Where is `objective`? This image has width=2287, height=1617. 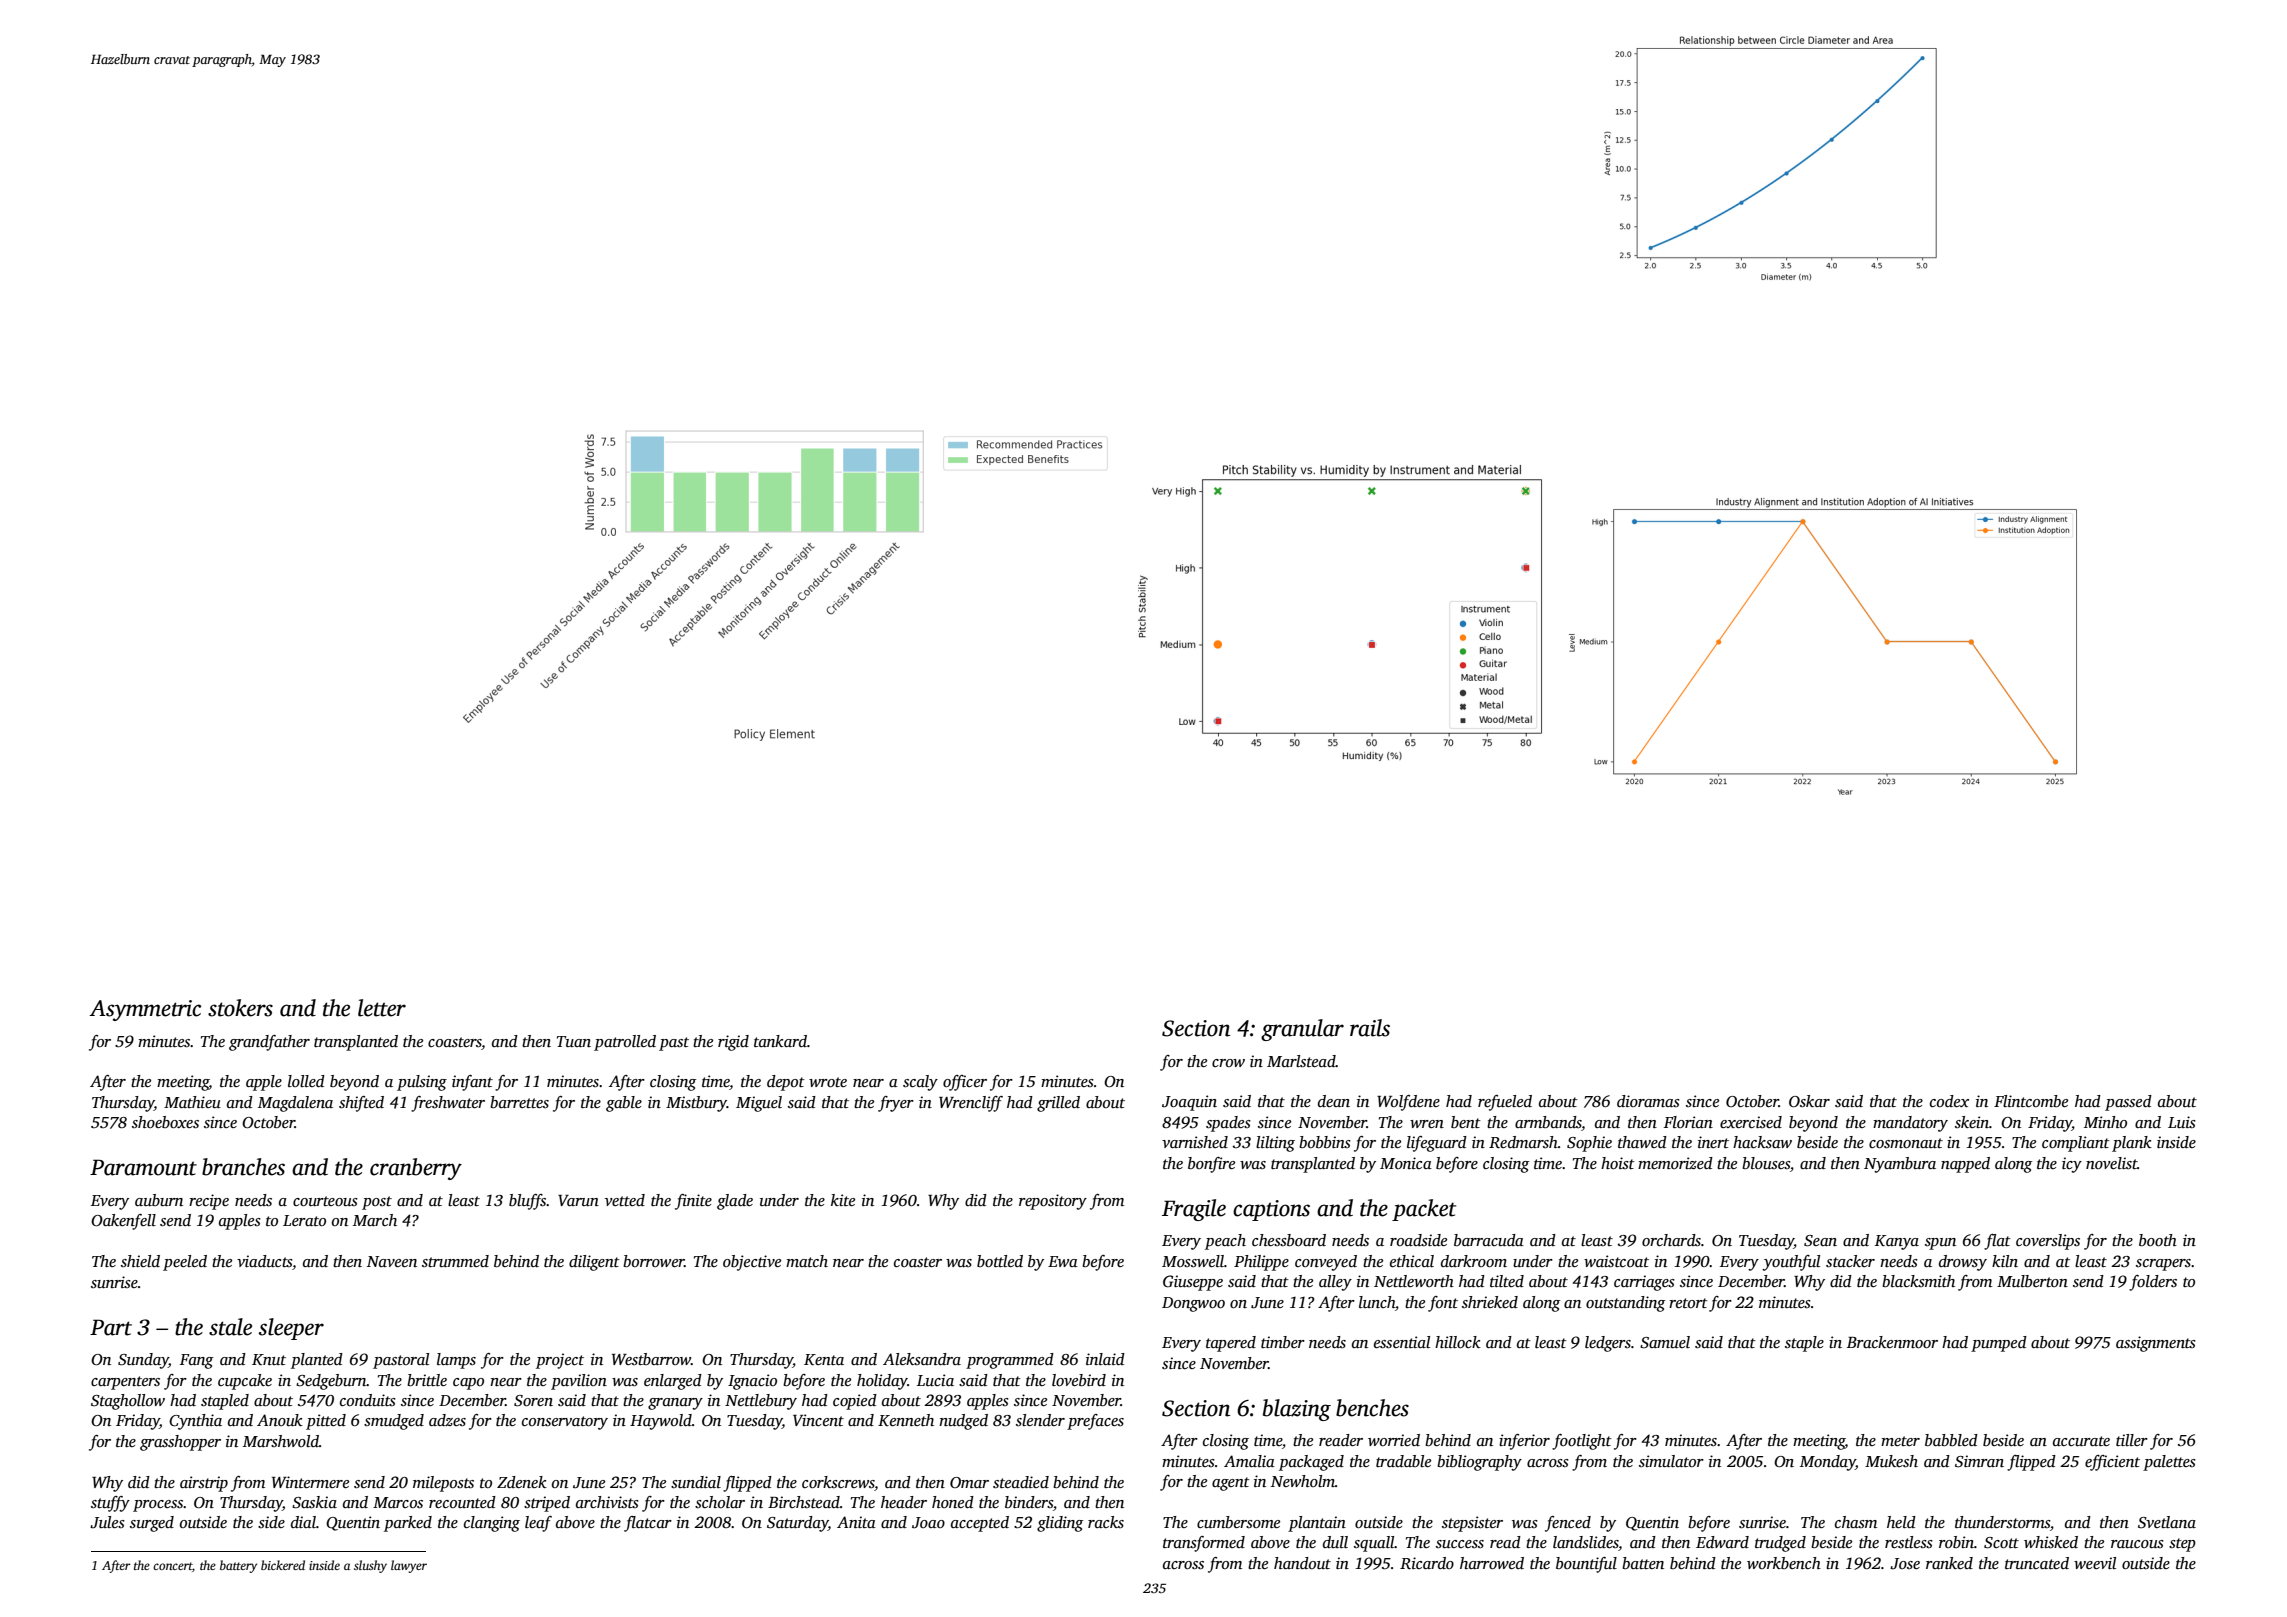
objective is located at coordinates (752, 1263).
